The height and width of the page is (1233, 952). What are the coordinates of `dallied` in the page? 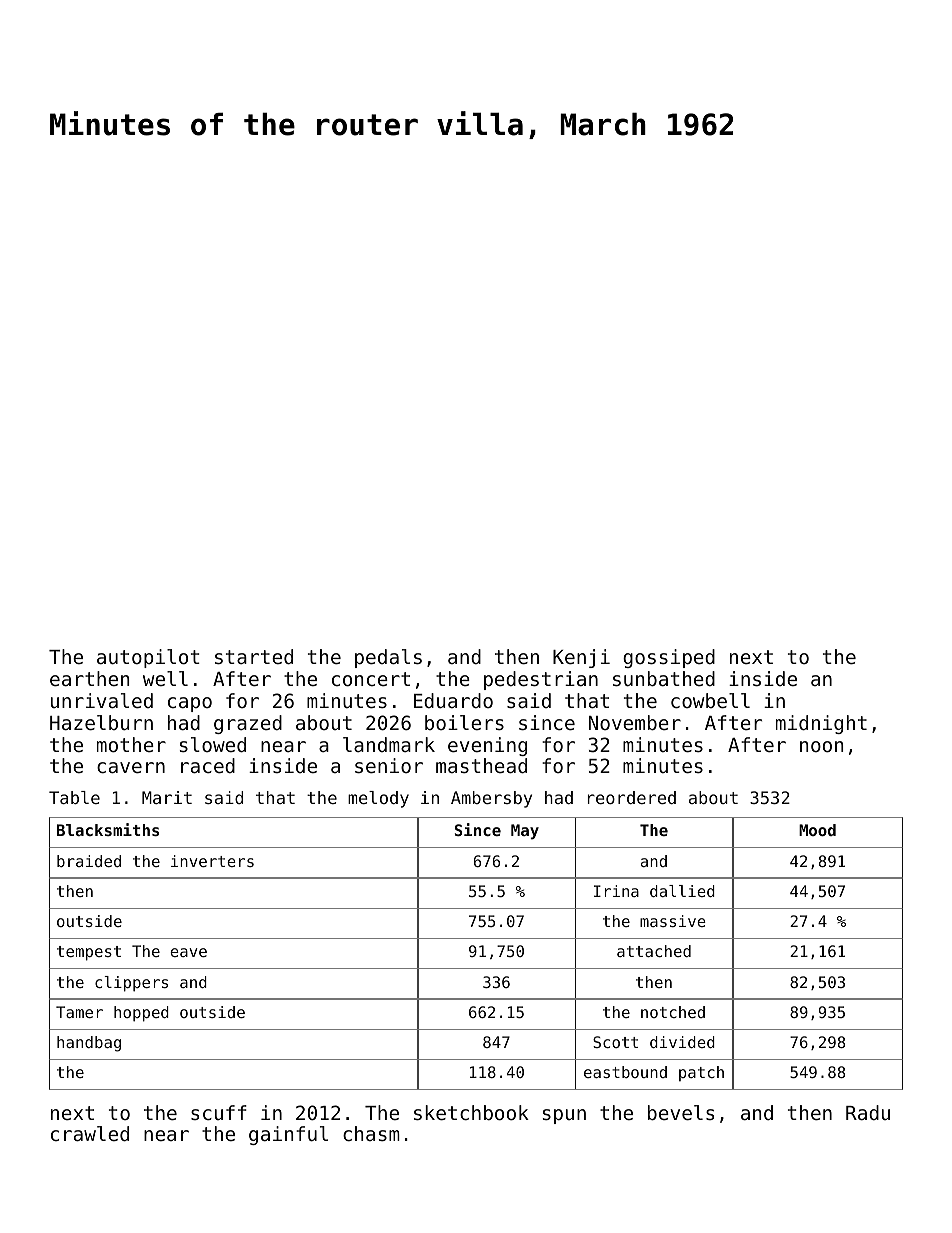 It's located at (682, 891).
